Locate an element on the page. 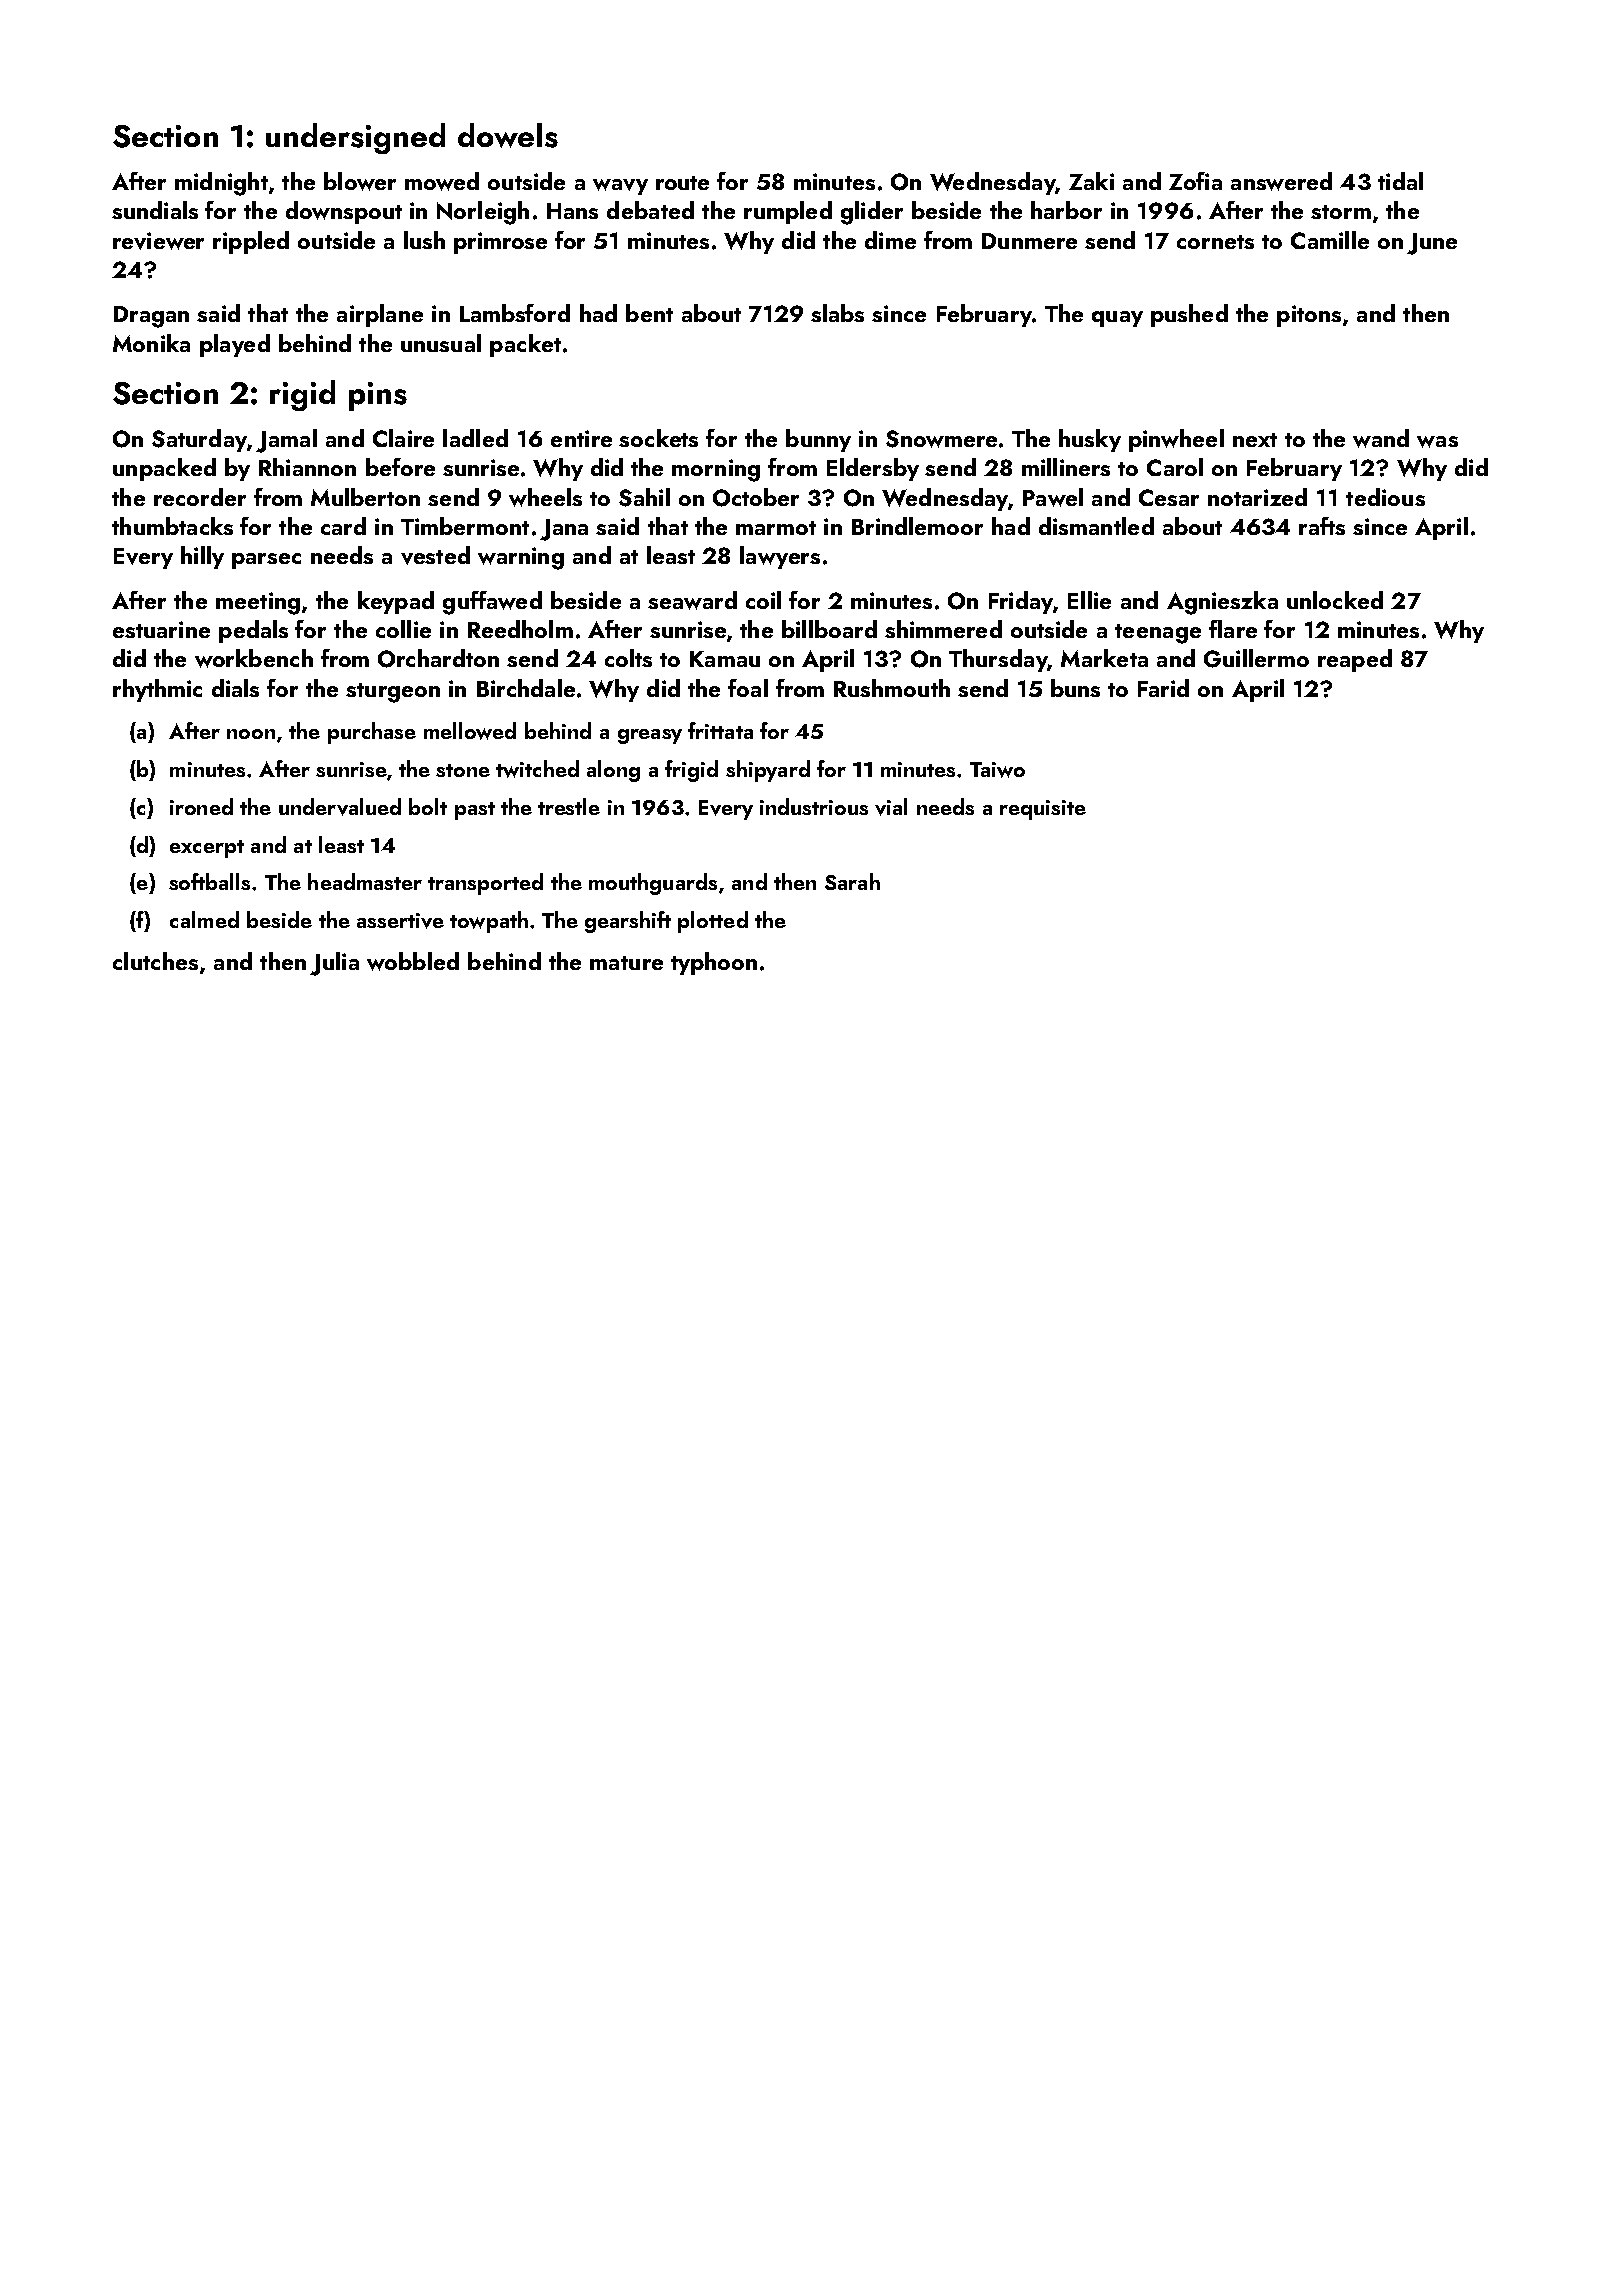 Image resolution: width=1620 pixels, height=2292 pixels. Monika is located at coordinates (151, 343).
